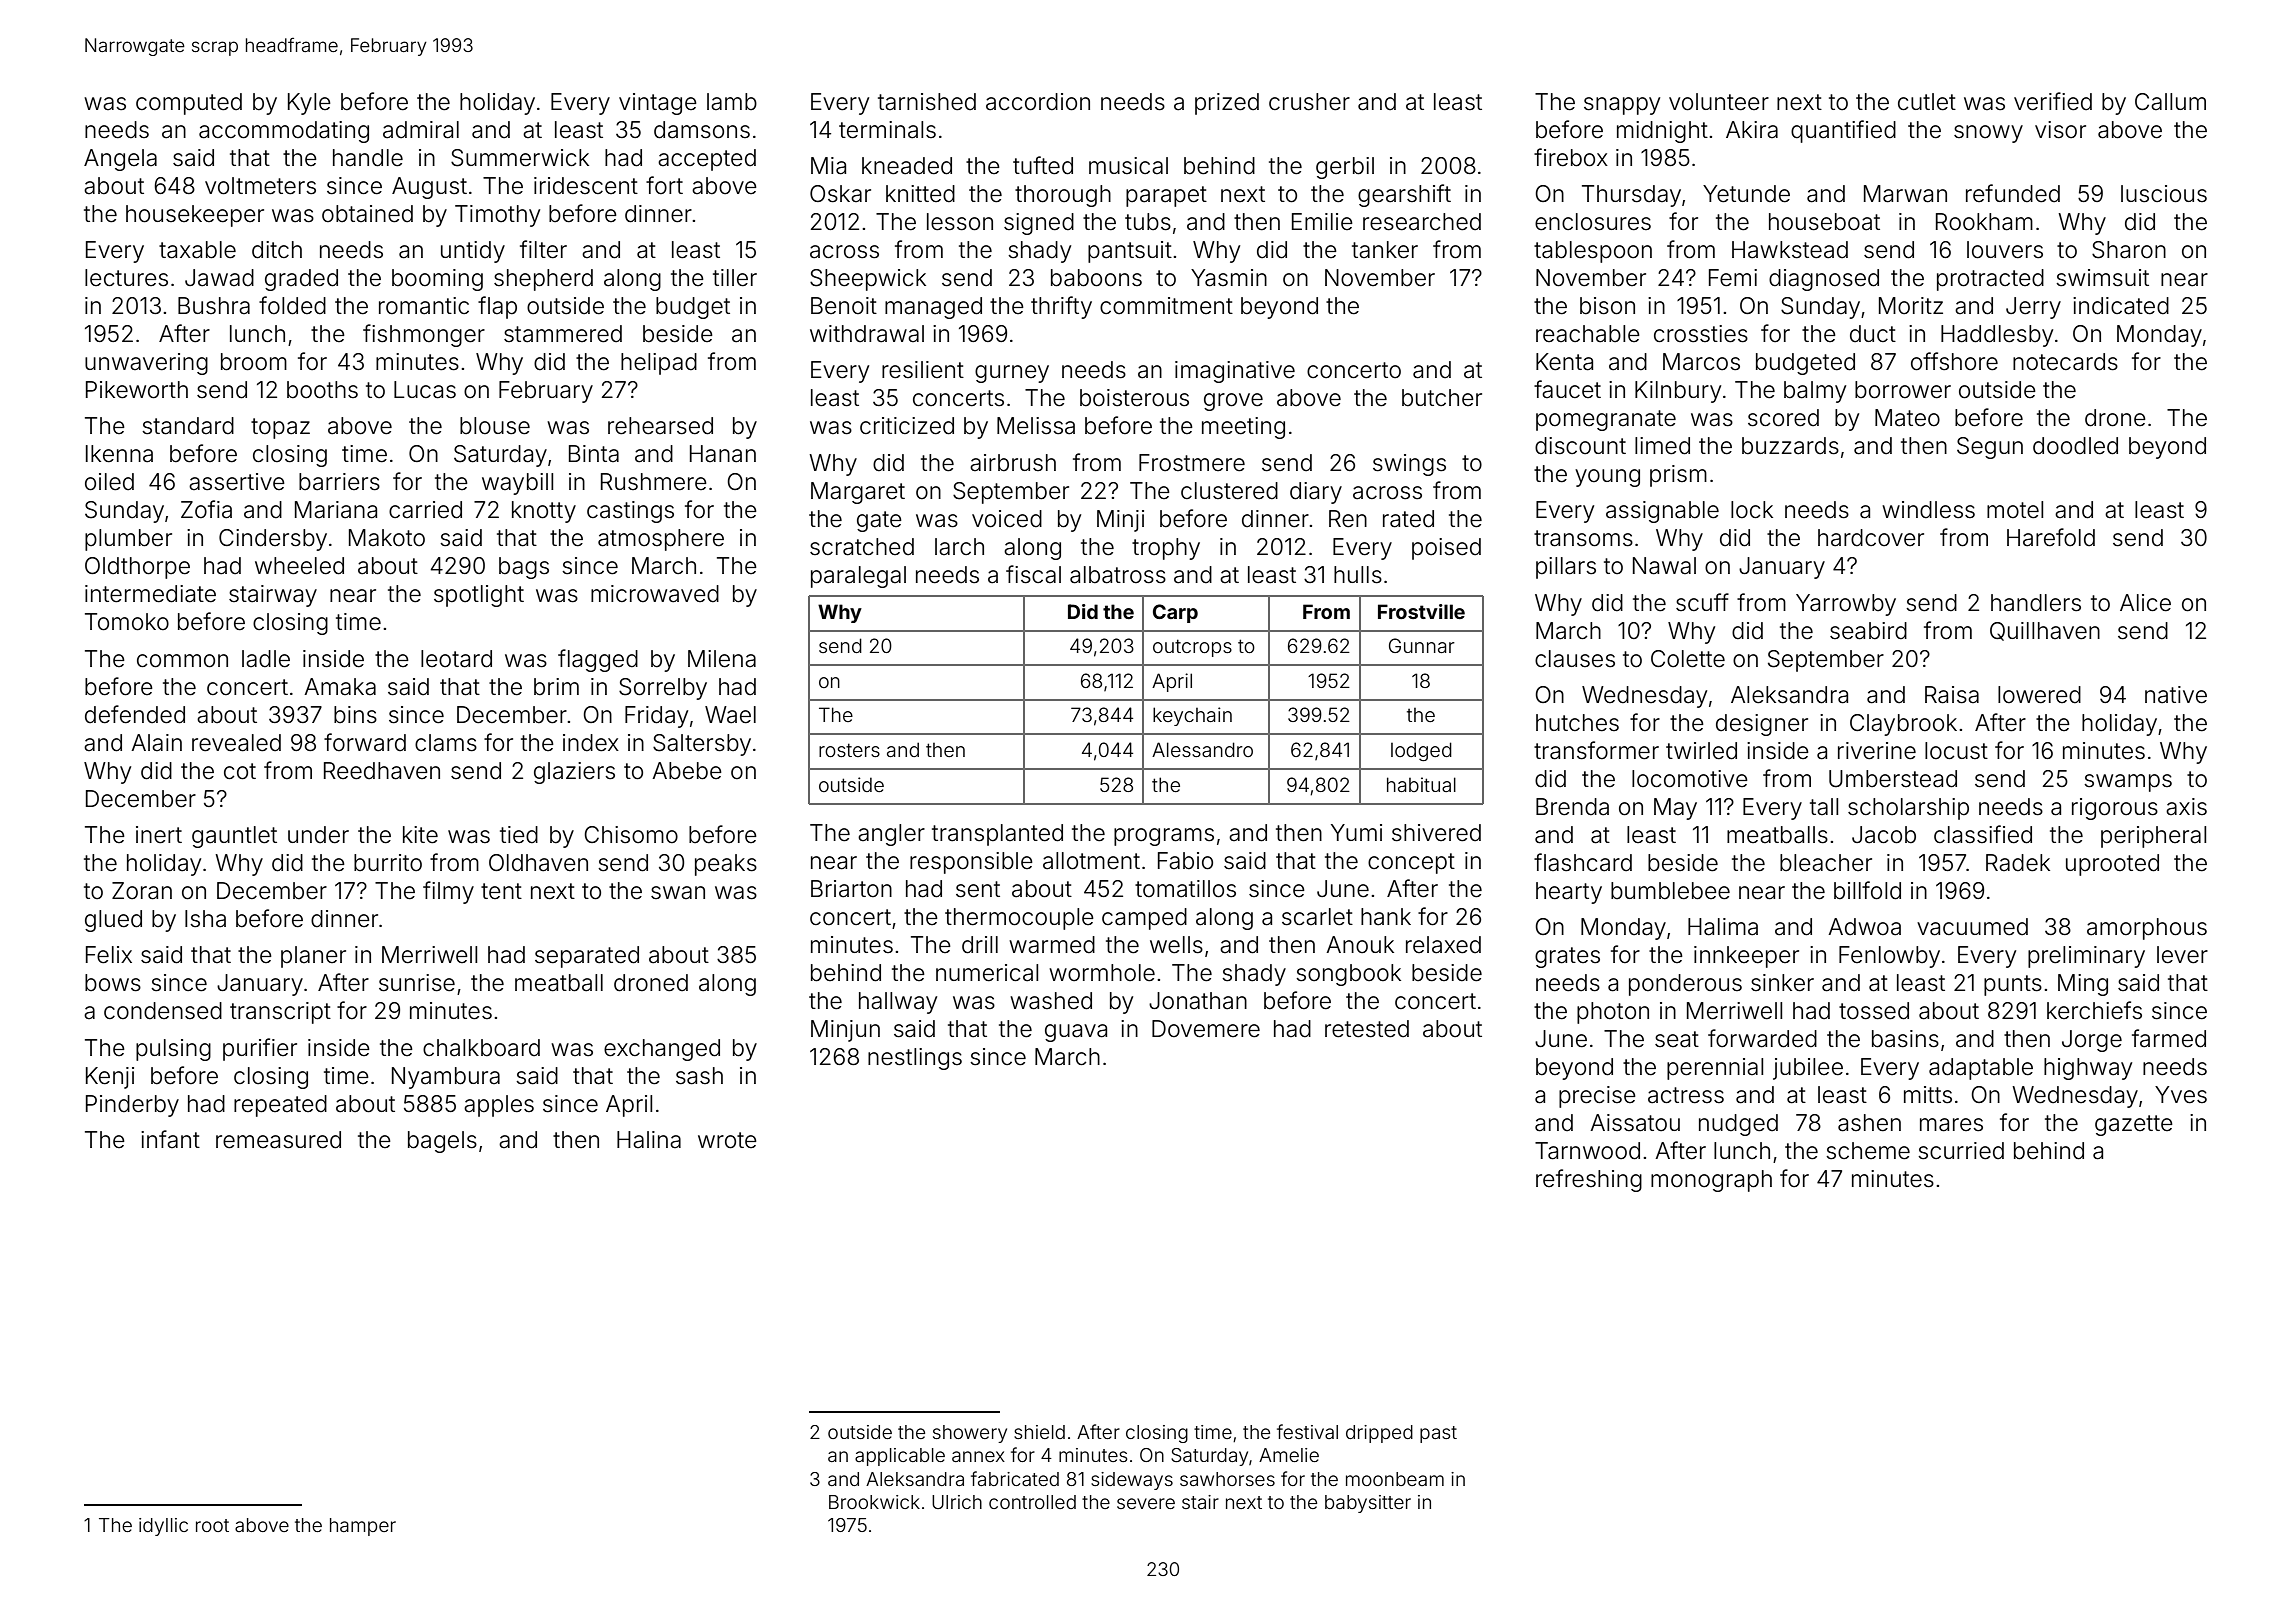 The image size is (2292, 1620). What do you see at coordinates (1719, 102) in the screenshot?
I see `volunteer` at bounding box center [1719, 102].
